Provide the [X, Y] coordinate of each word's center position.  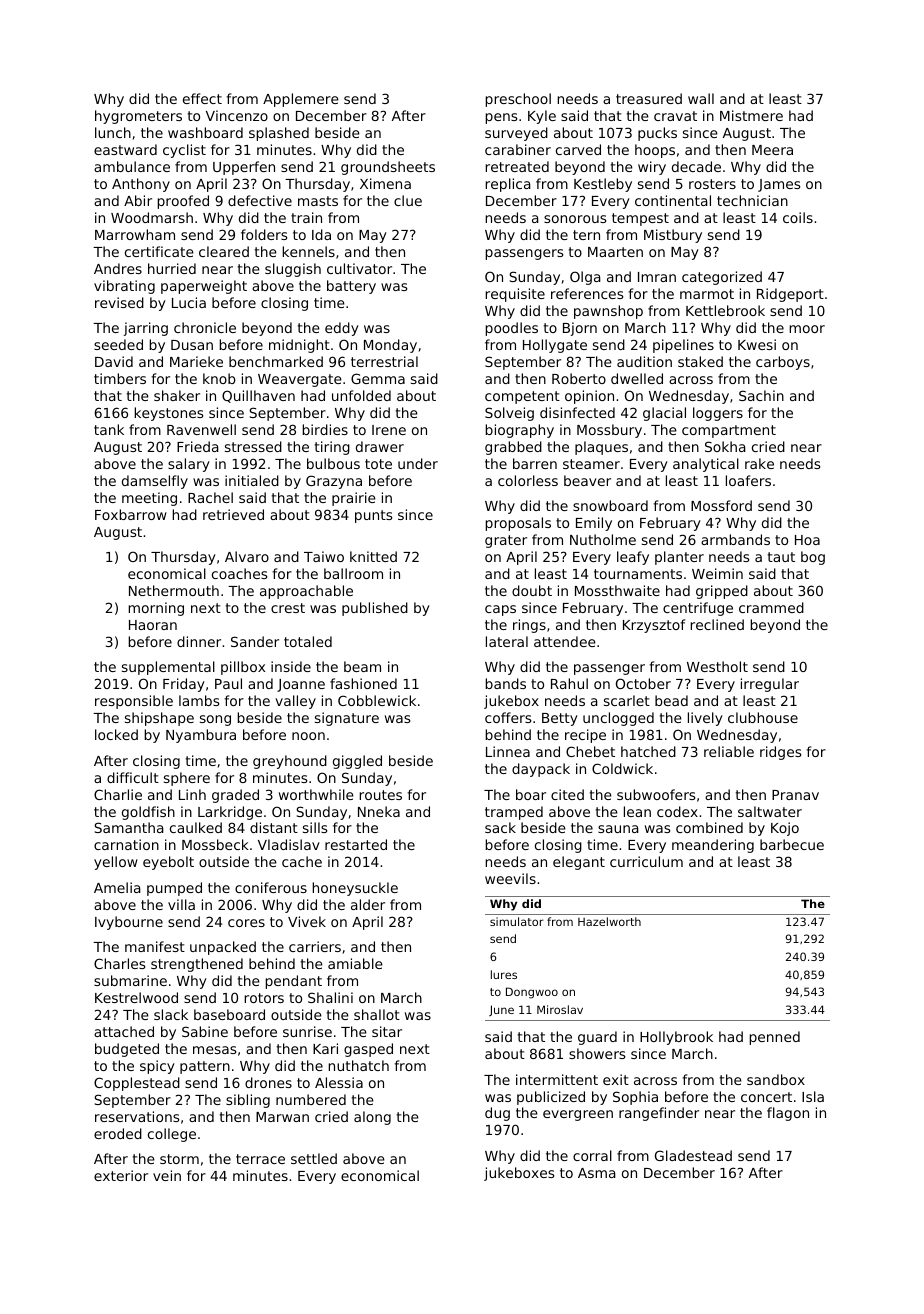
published [375, 609]
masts [318, 201]
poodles [511, 329]
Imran [657, 277]
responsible [134, 702]
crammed [771, 607]
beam [362, 666]
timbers [120, 378]
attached [124, 1031]
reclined [717, 624]
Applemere [301, 100]
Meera [772, 150]
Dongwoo [532, 993]
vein [167, 1175]
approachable [306, 592]
